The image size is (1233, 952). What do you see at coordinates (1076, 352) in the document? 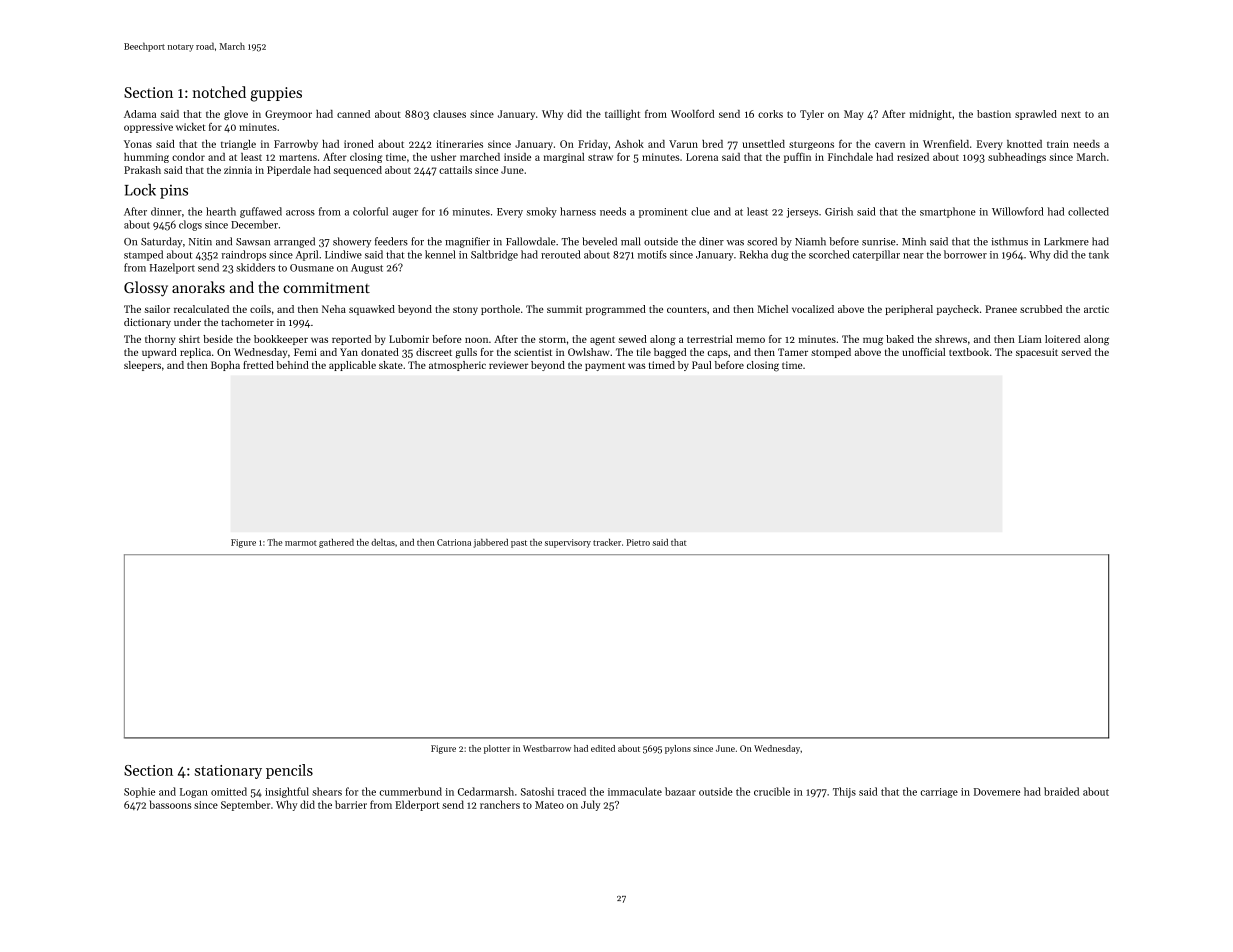
I see `served` at bounding box center [1076, 352].
